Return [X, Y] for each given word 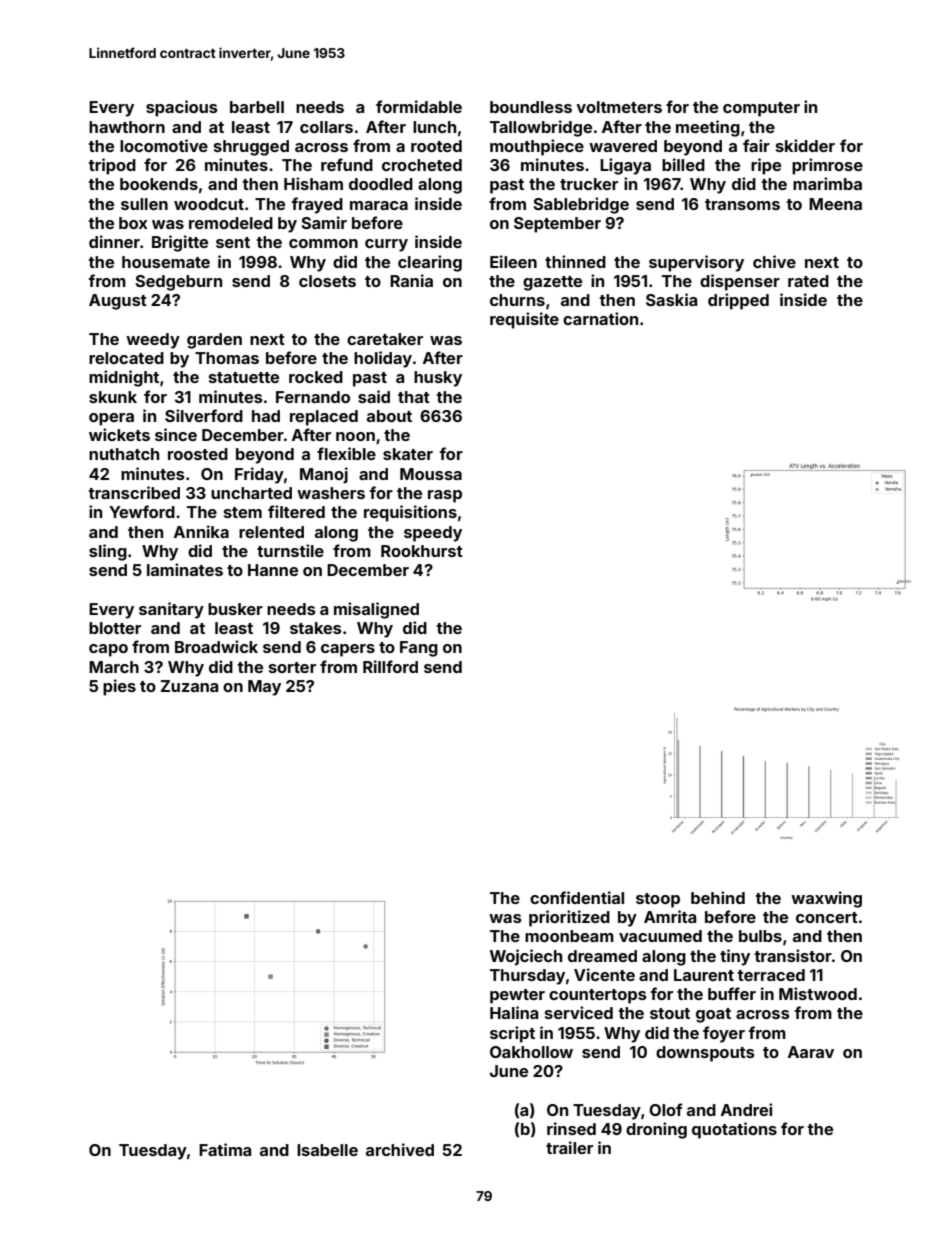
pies [119, 687]
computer [761, 109]
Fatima [225, 1149]
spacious [182, 108]
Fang [419, 649]
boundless [531, 107]
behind [718, 897]
